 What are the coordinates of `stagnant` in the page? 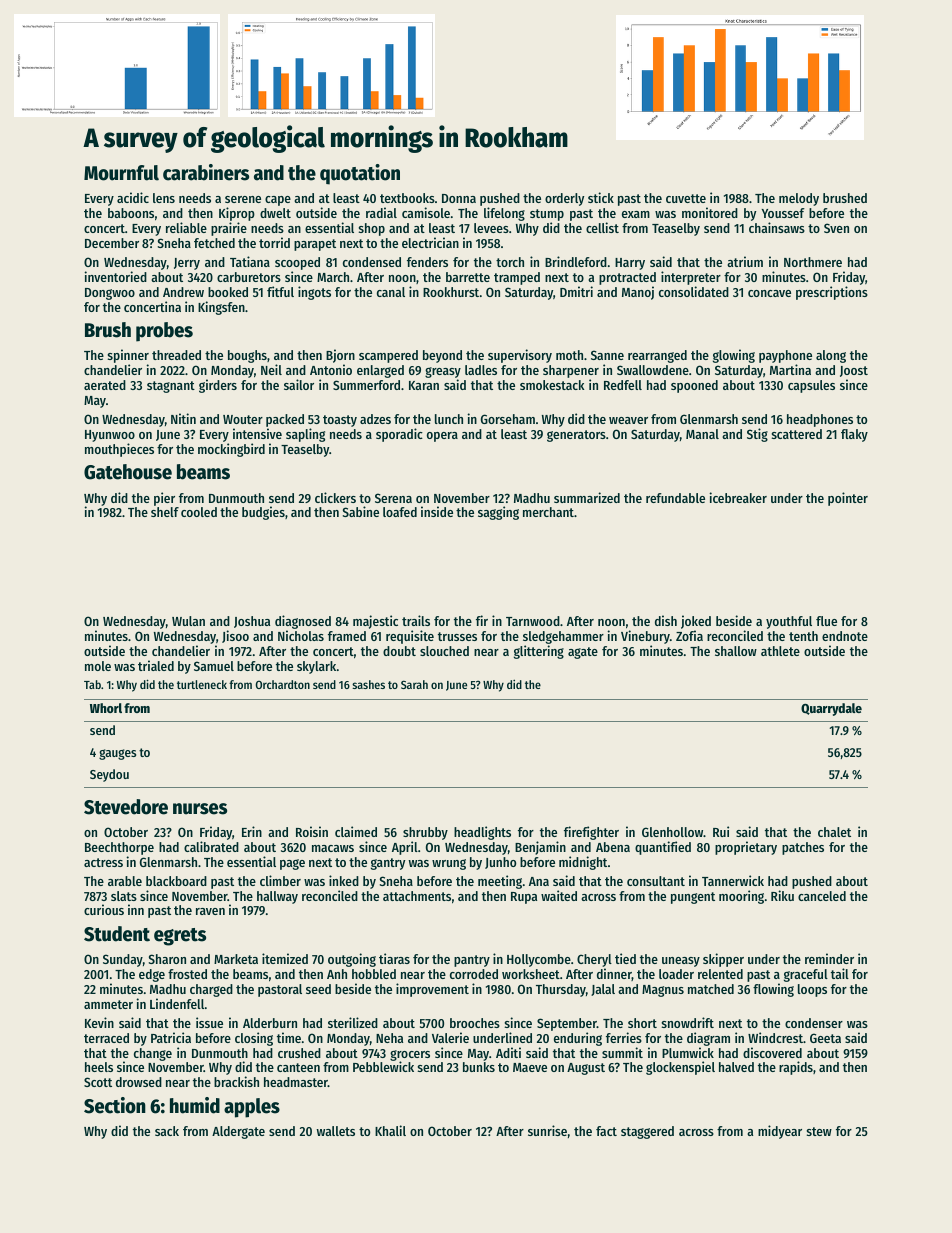 It's located at (171, 387).
